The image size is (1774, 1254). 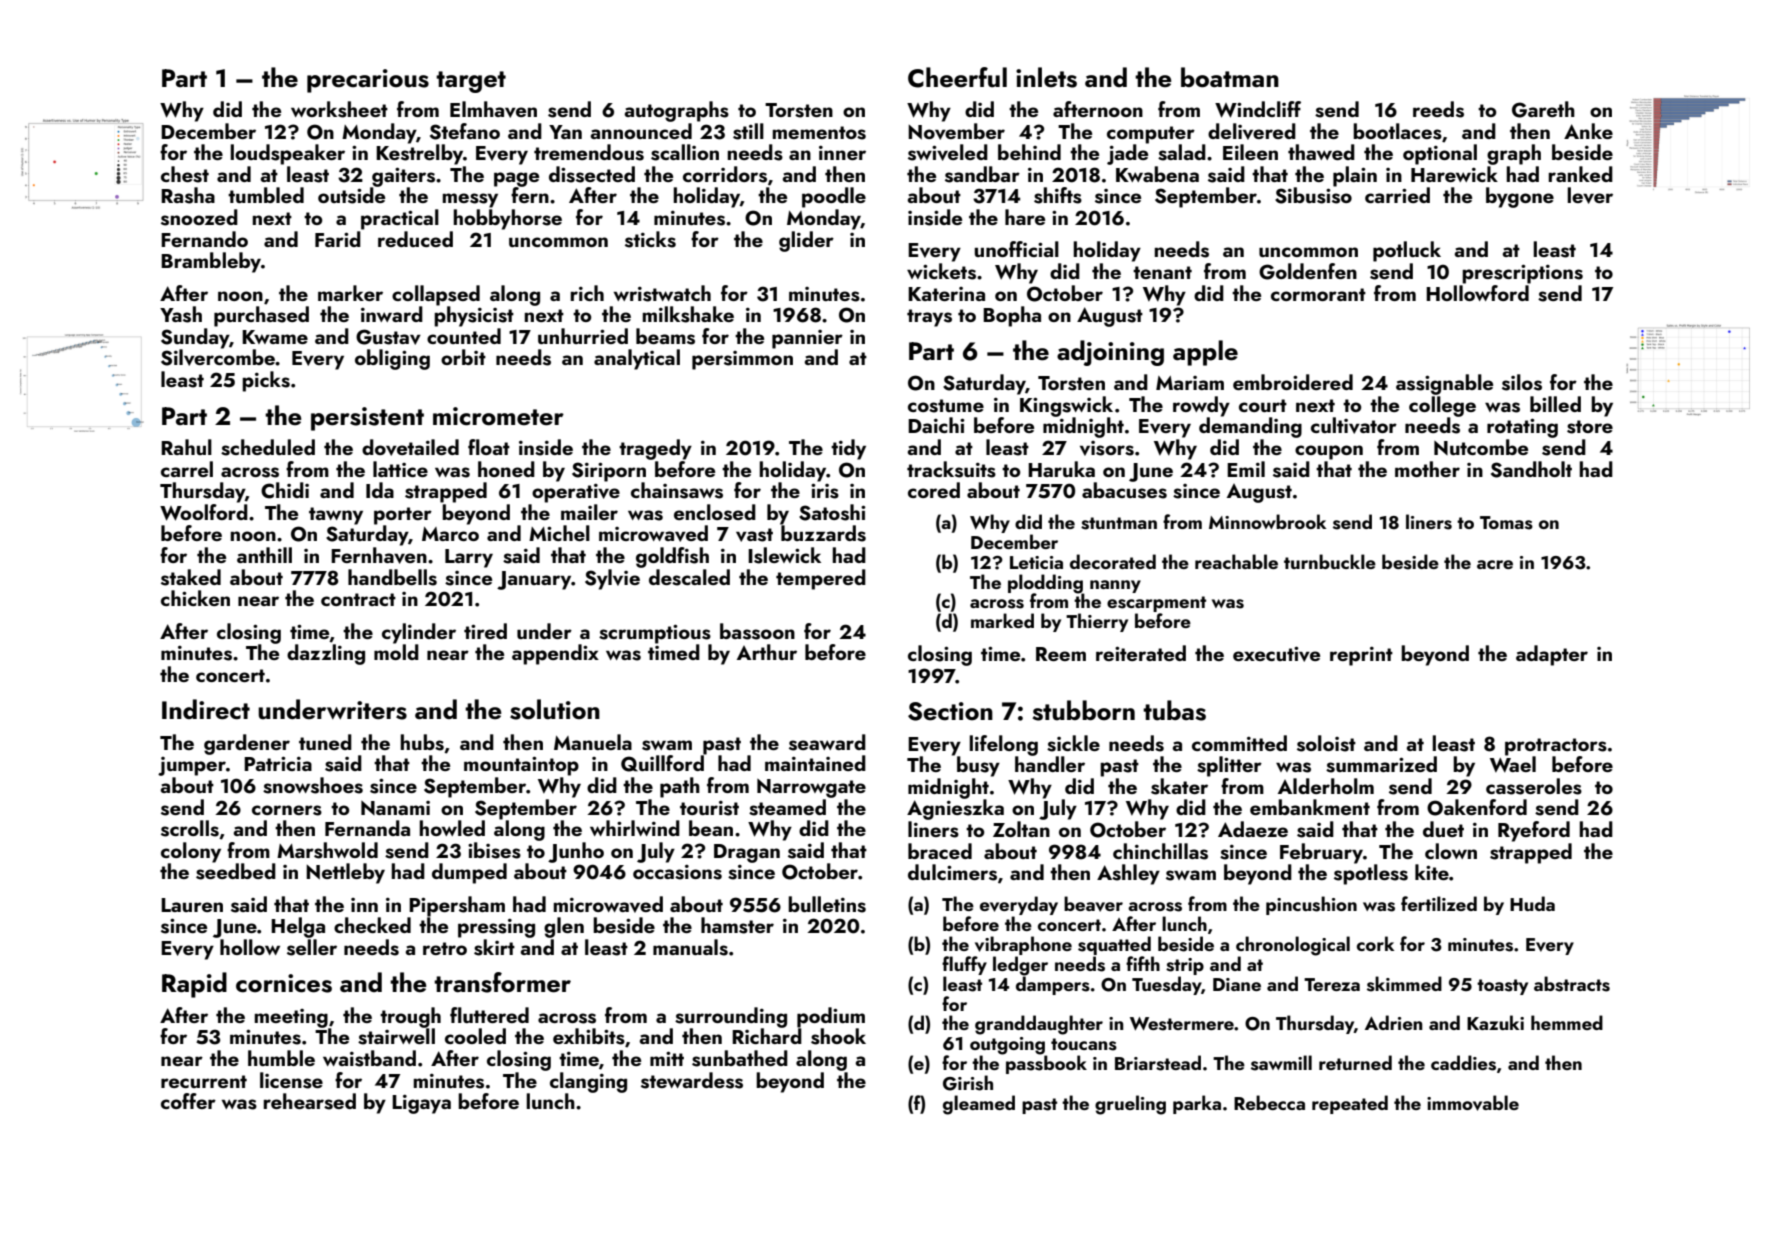 What do you see at coordinates (1495, 564) in the screenshot?
I see `acre` at bounding box center [1495, 564].
